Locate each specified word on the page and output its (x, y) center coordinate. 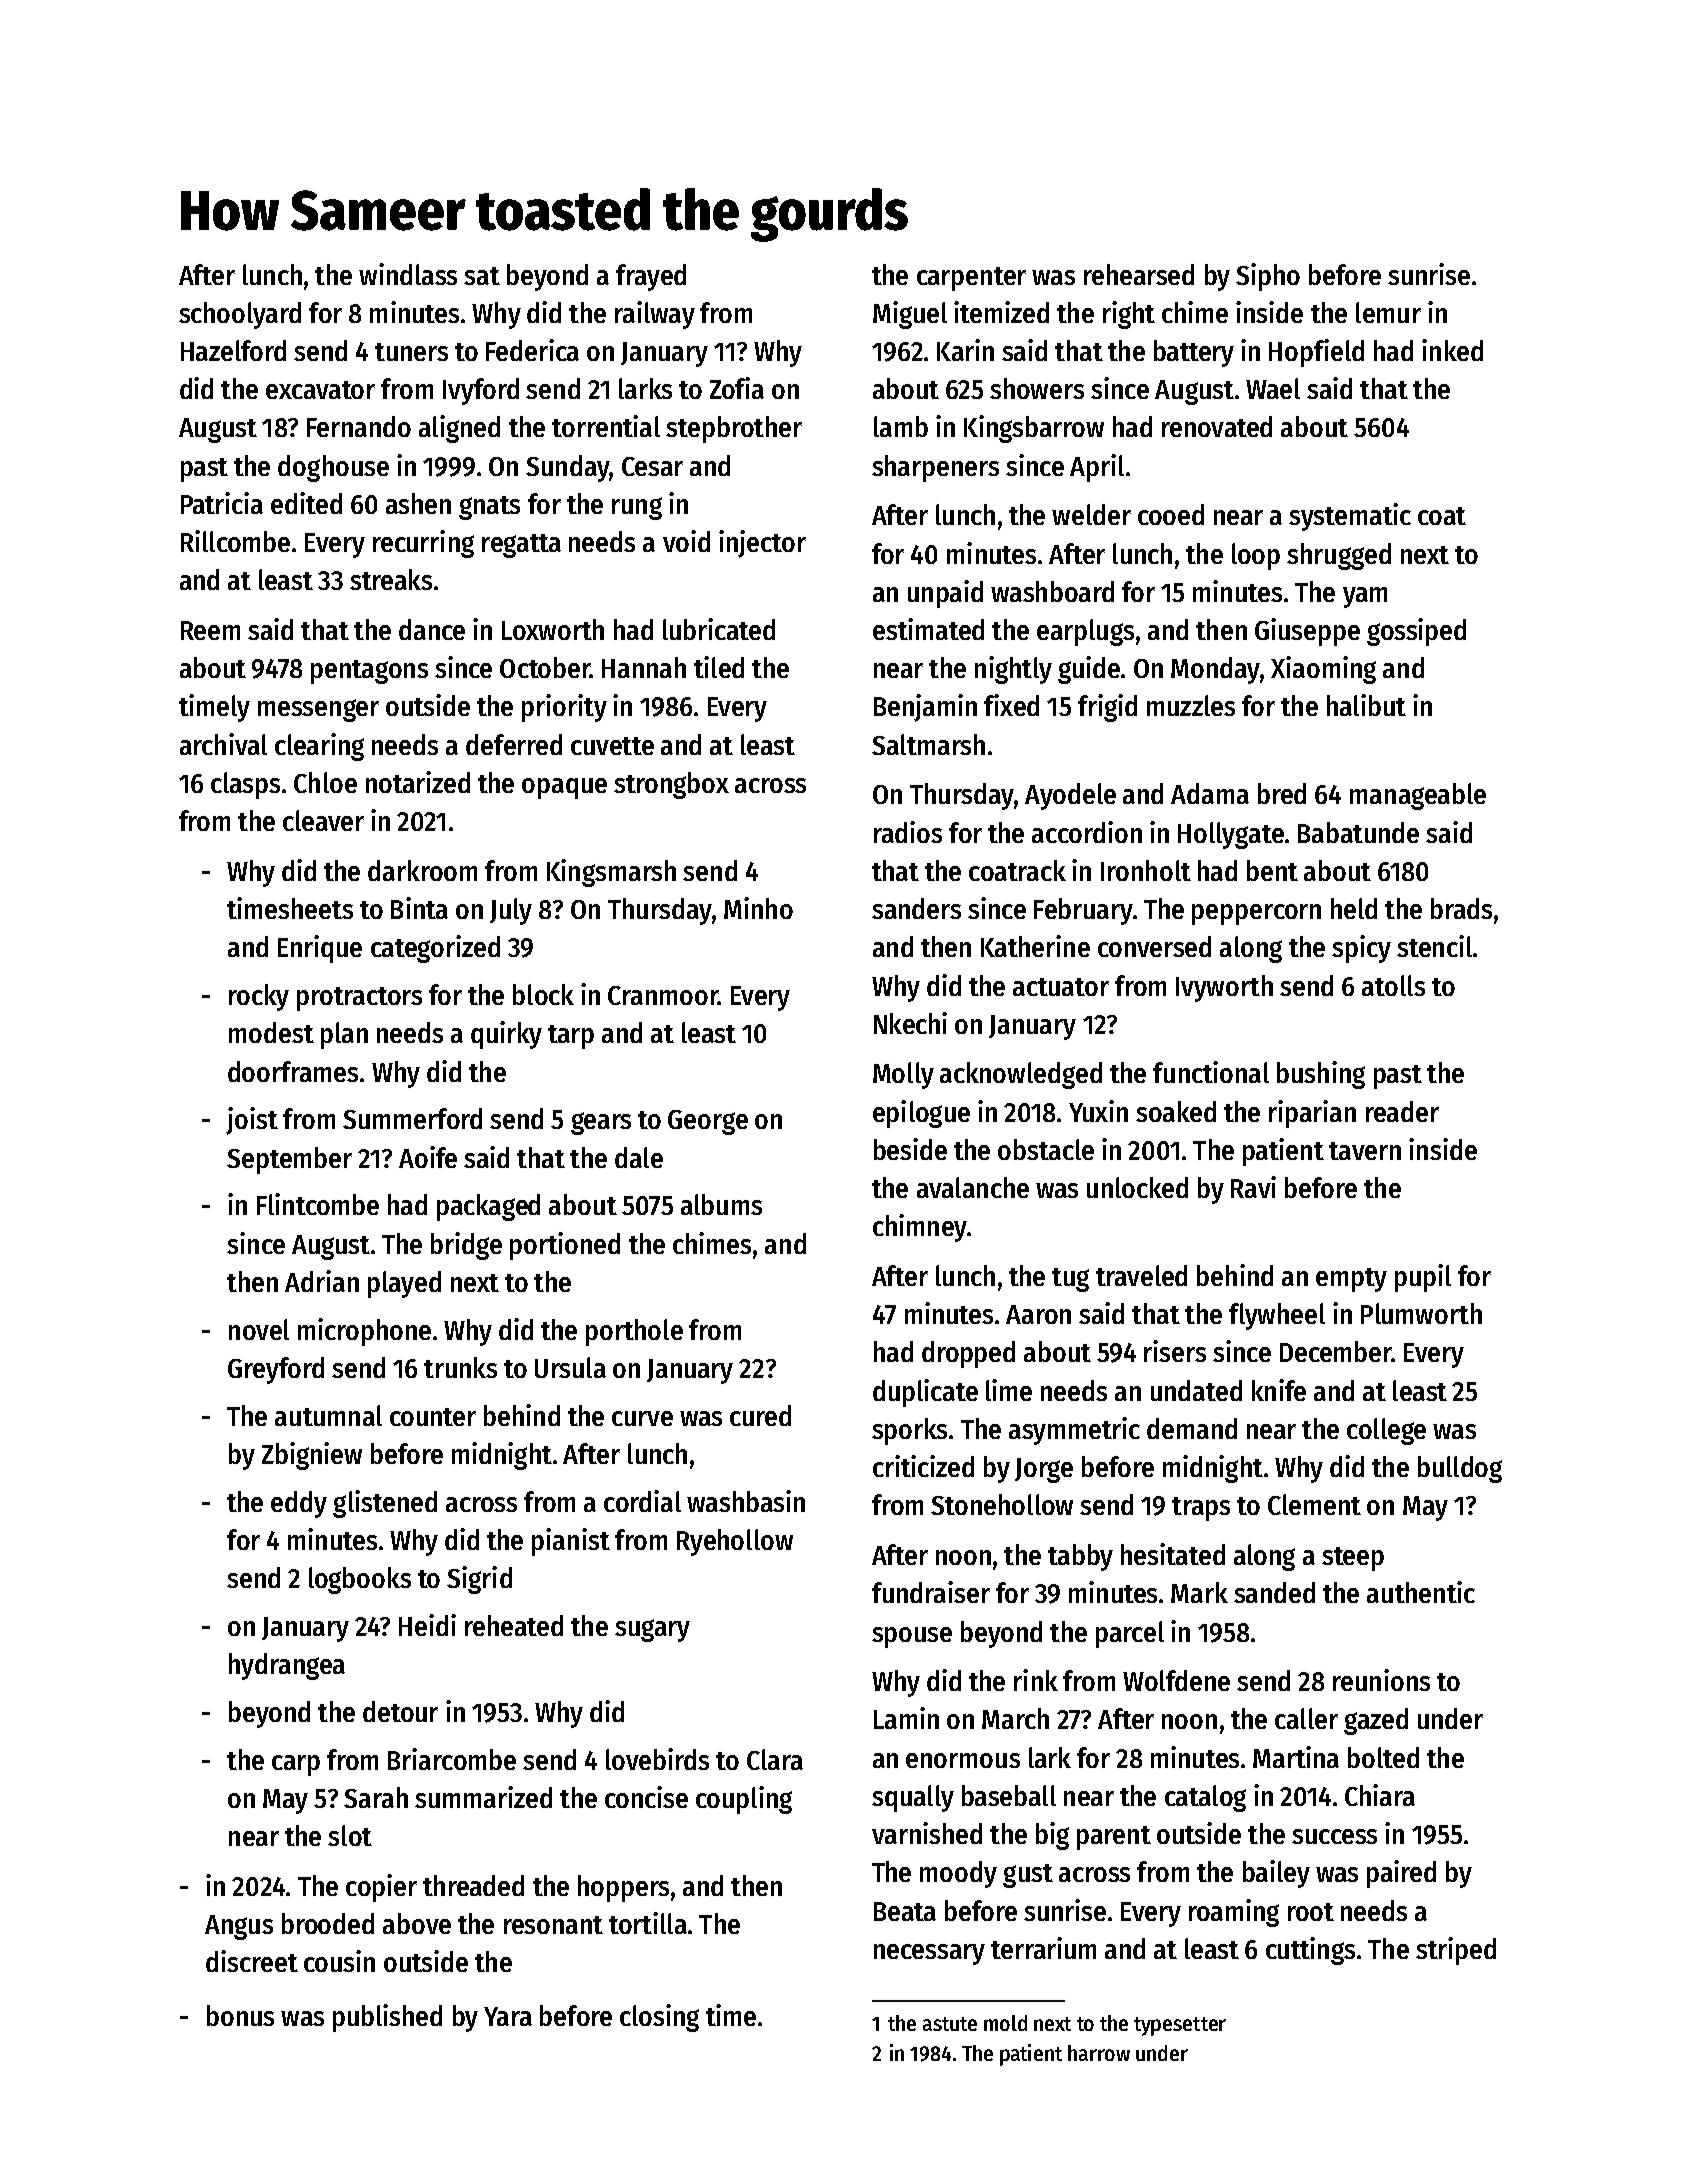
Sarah (376, 1797)
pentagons (369, 672)
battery (1194, 353)
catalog (1205, 1798)
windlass (408, 274)
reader (1402, 1111)
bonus (240, 2015)
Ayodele (1070, 796)
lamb (901, 426)
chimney (920, 1228)
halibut (1366, 705)
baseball (1009, 1795)
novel (259, 1329)
